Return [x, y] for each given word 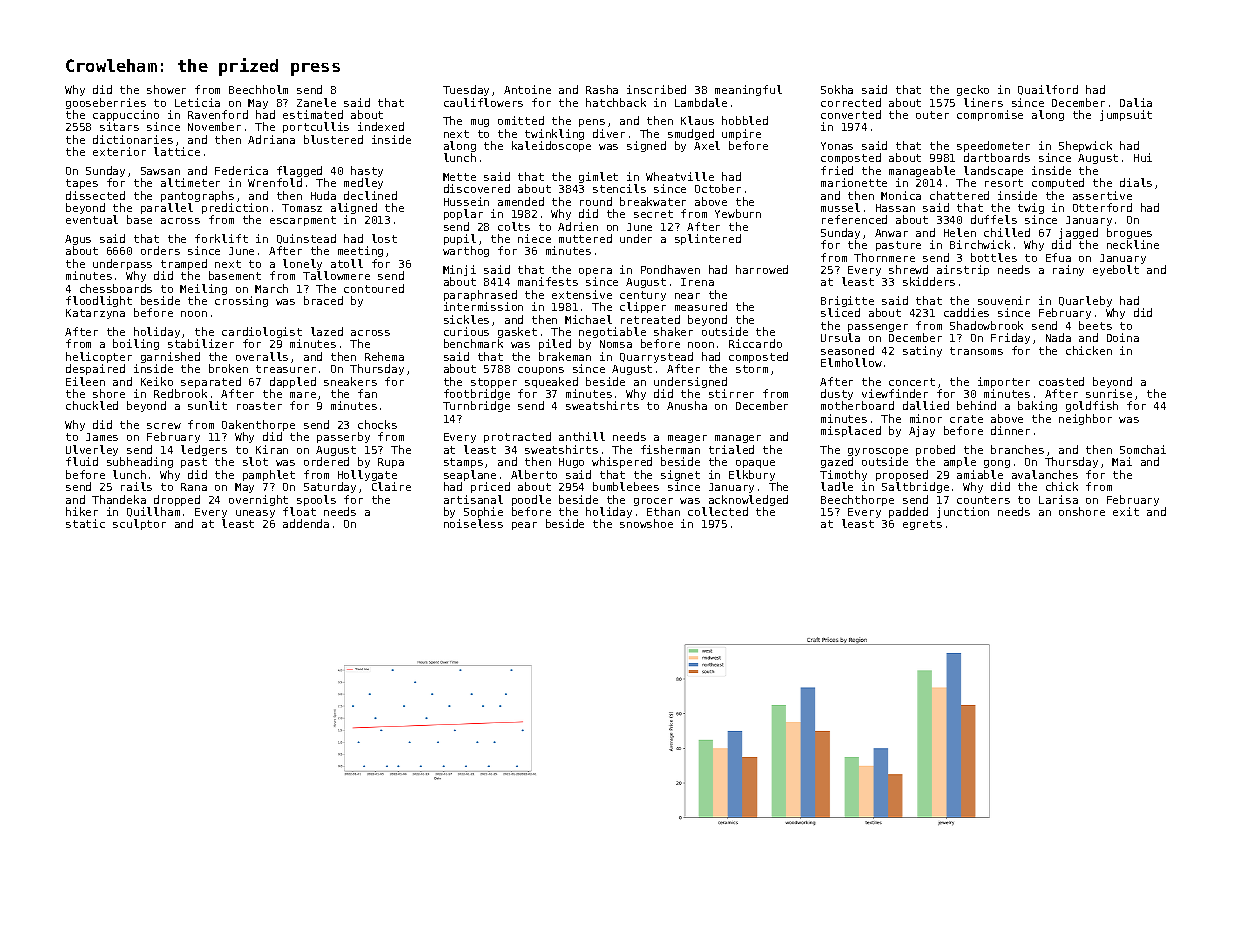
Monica [901, 195]
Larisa [1058, 499]
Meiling [203, 289]
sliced [840, 313]
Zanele [316, 102]
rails [136, 486]
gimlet [598, 177]
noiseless [473, 523]
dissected [95, 195]
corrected [851, 102]
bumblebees [626, 486]
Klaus [697, 120]
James [102, 437]
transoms [976, 351]
